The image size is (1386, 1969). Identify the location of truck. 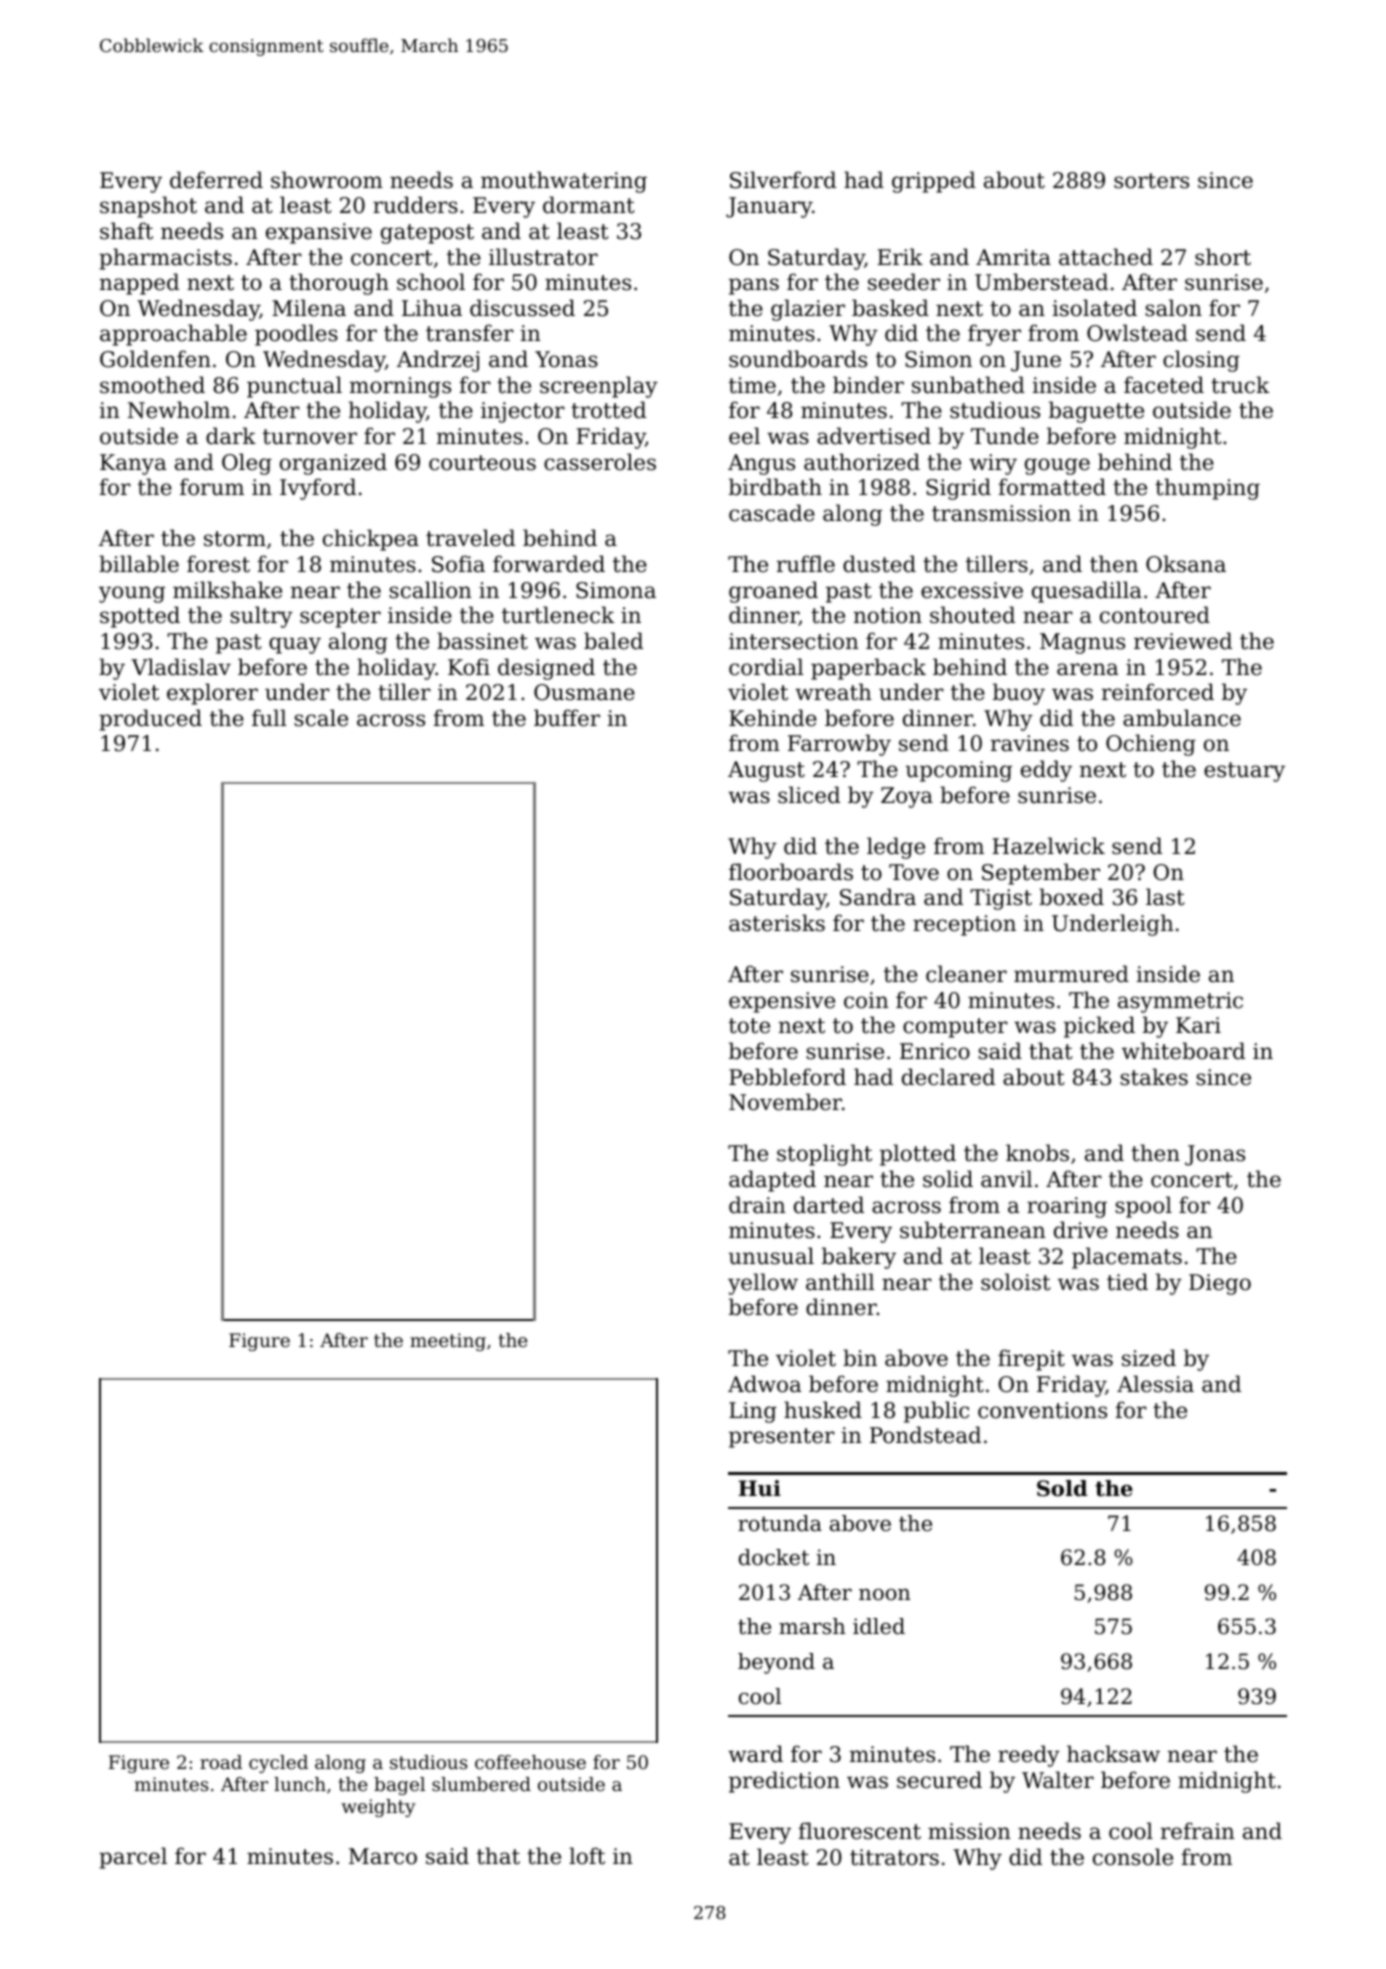
(1240, 385).
